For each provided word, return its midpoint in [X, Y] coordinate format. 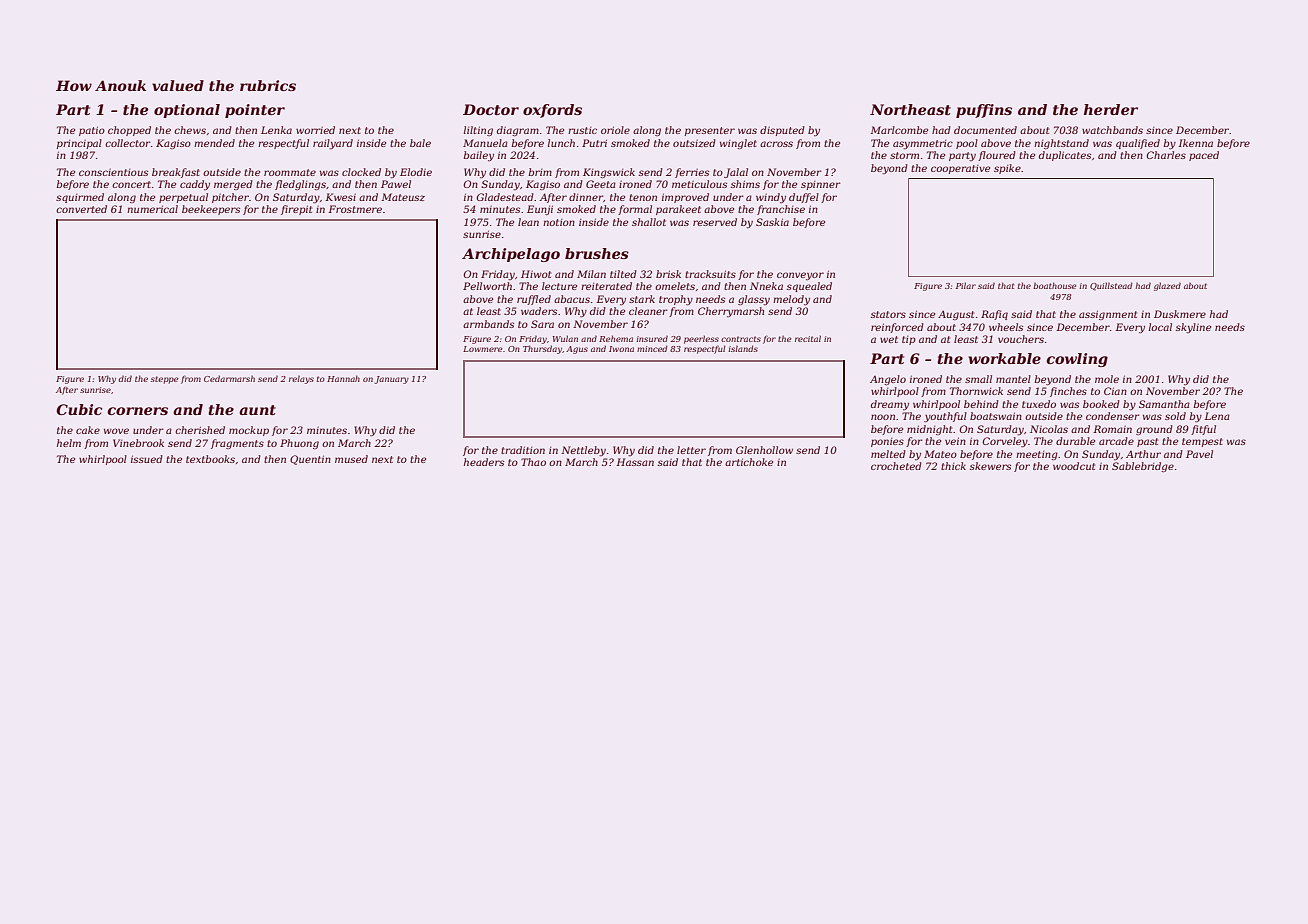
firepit [296, 210]
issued [147, 459]
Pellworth [487, 286]
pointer [255, 111]
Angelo [888, 380]
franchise [781, 210]
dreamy [890, 405]
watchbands [1112, 130]
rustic [582, 130]
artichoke [749, 462]
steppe [164, 380]
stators [888, 314]
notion [559, 222]
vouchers [1021, 339]
